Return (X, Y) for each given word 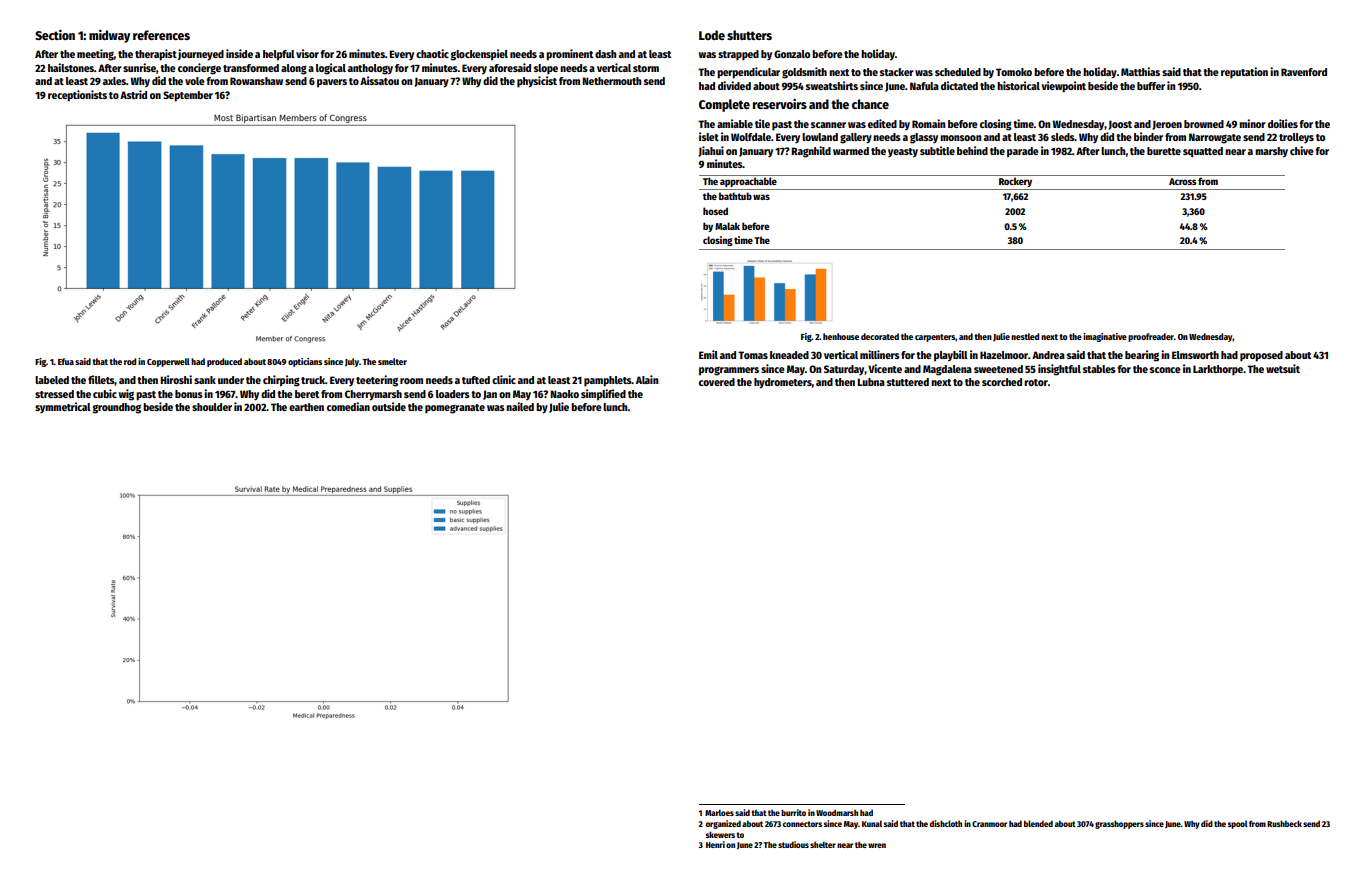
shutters (749, 35)
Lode (712, 35)
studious (793, 844)
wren (877, 845)
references (161, 35)
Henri (715, 844)
